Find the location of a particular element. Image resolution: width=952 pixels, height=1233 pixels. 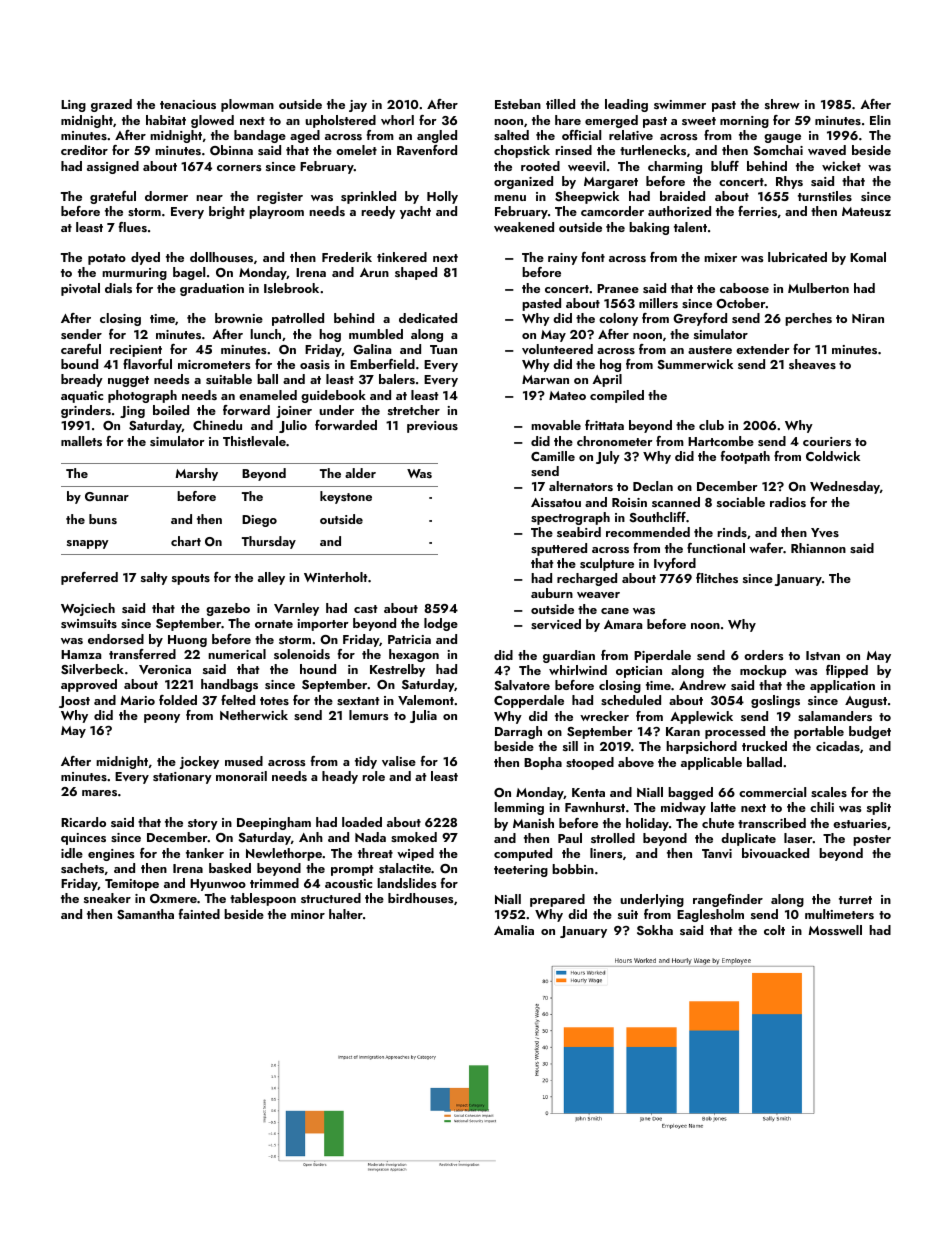

tablespoon is located at coordinates (263, 899).
